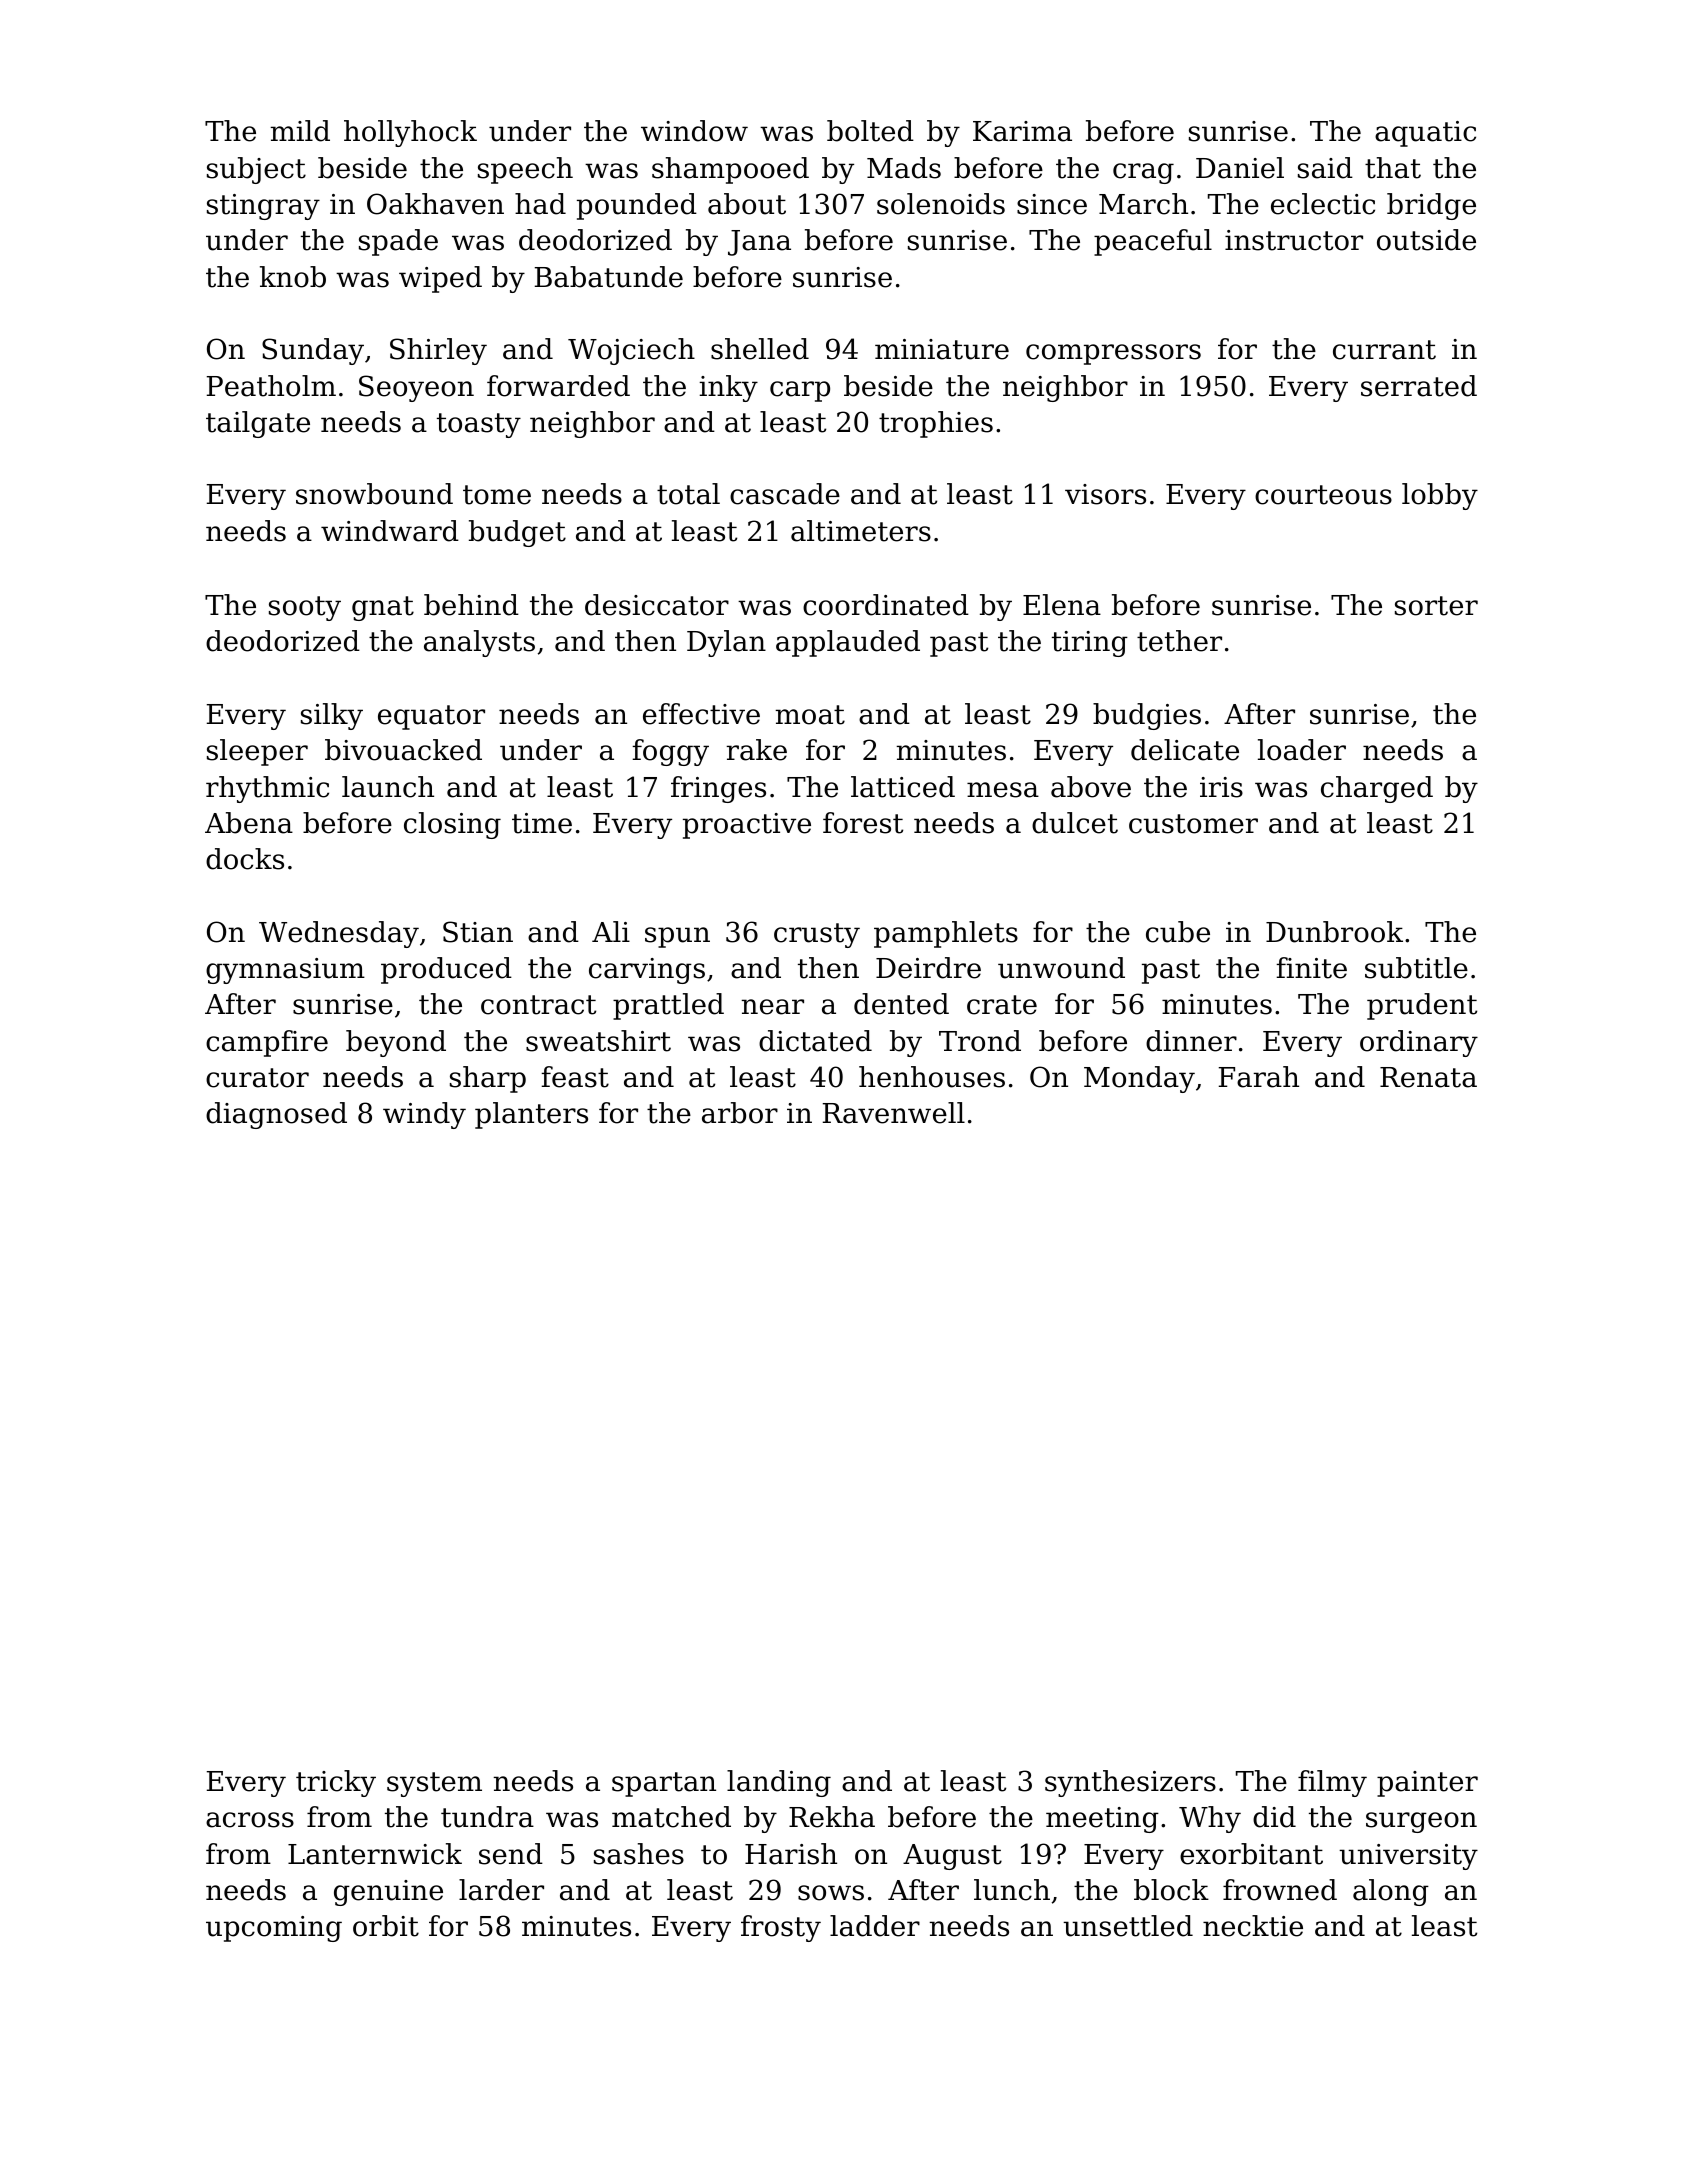 This screenshot has width=1683, height=2178. Describe the element at coordinates (531, 1115) in the screenshot. I see `planters` at that location.
